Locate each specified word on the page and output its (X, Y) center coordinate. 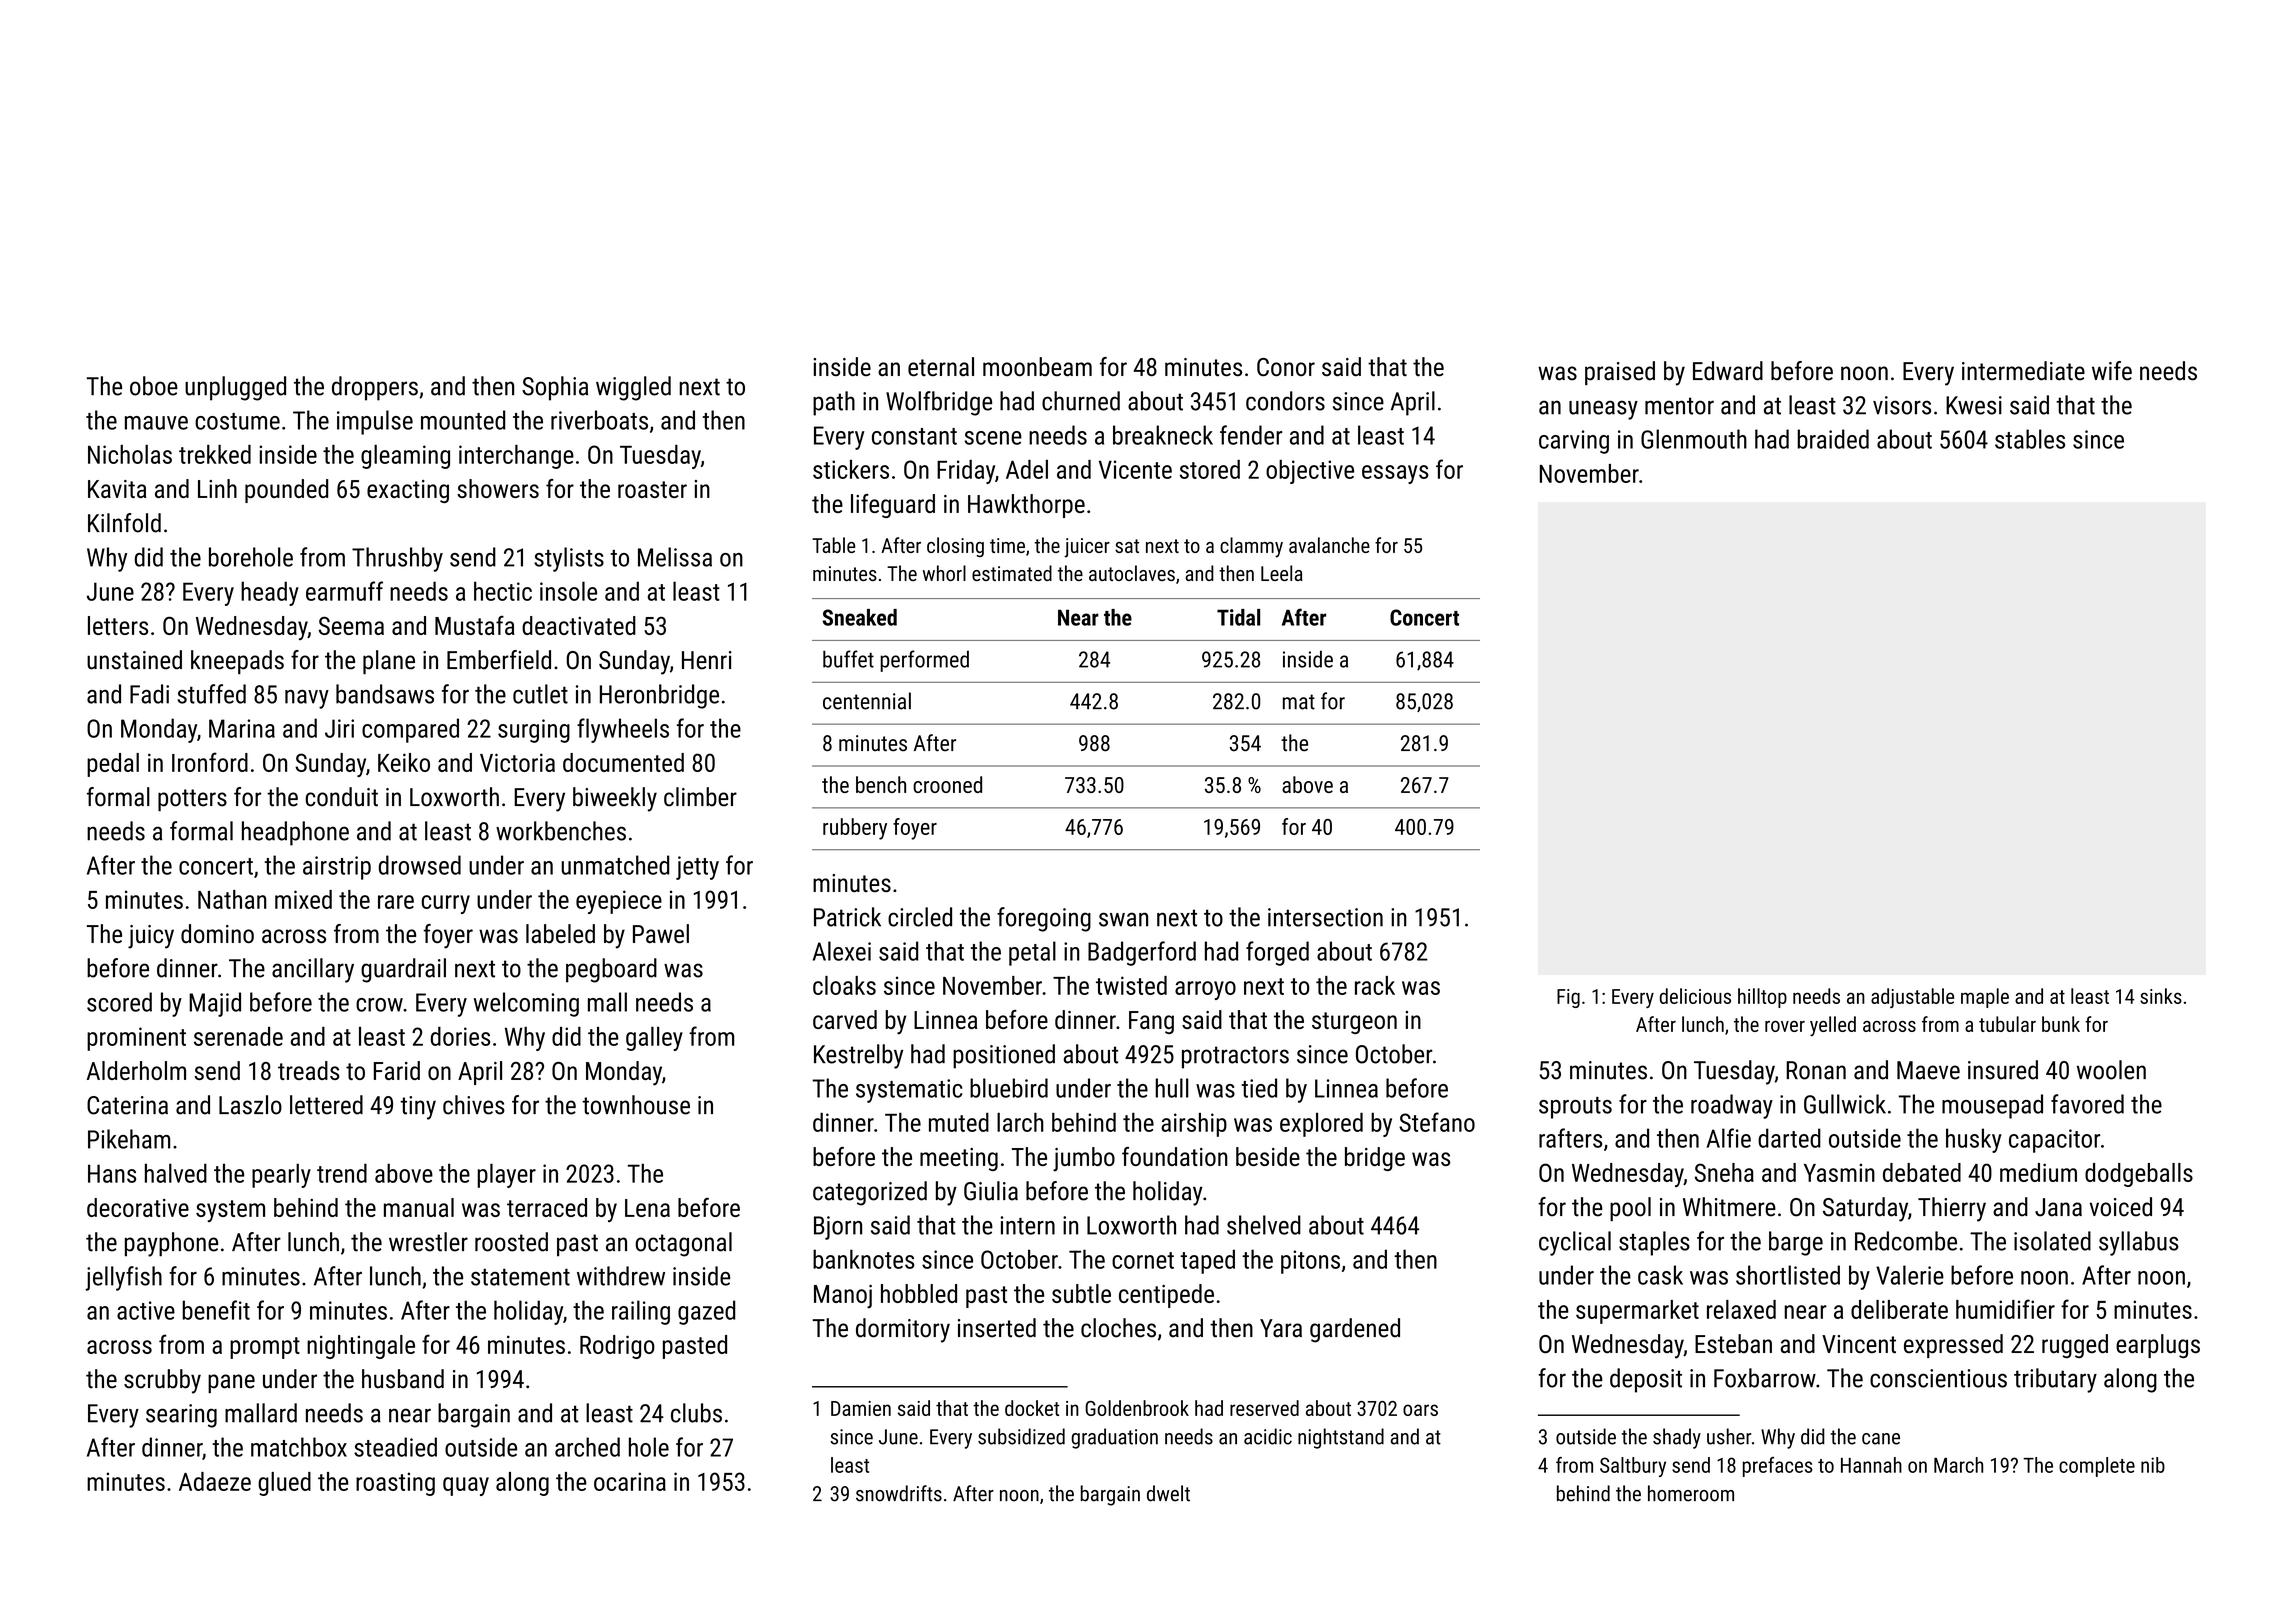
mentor (1679, 406)
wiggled (633, 388)
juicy (151, 937)
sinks (2161, 996)
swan (1123, 919)
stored (1210, 469)
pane (231, 1383)
